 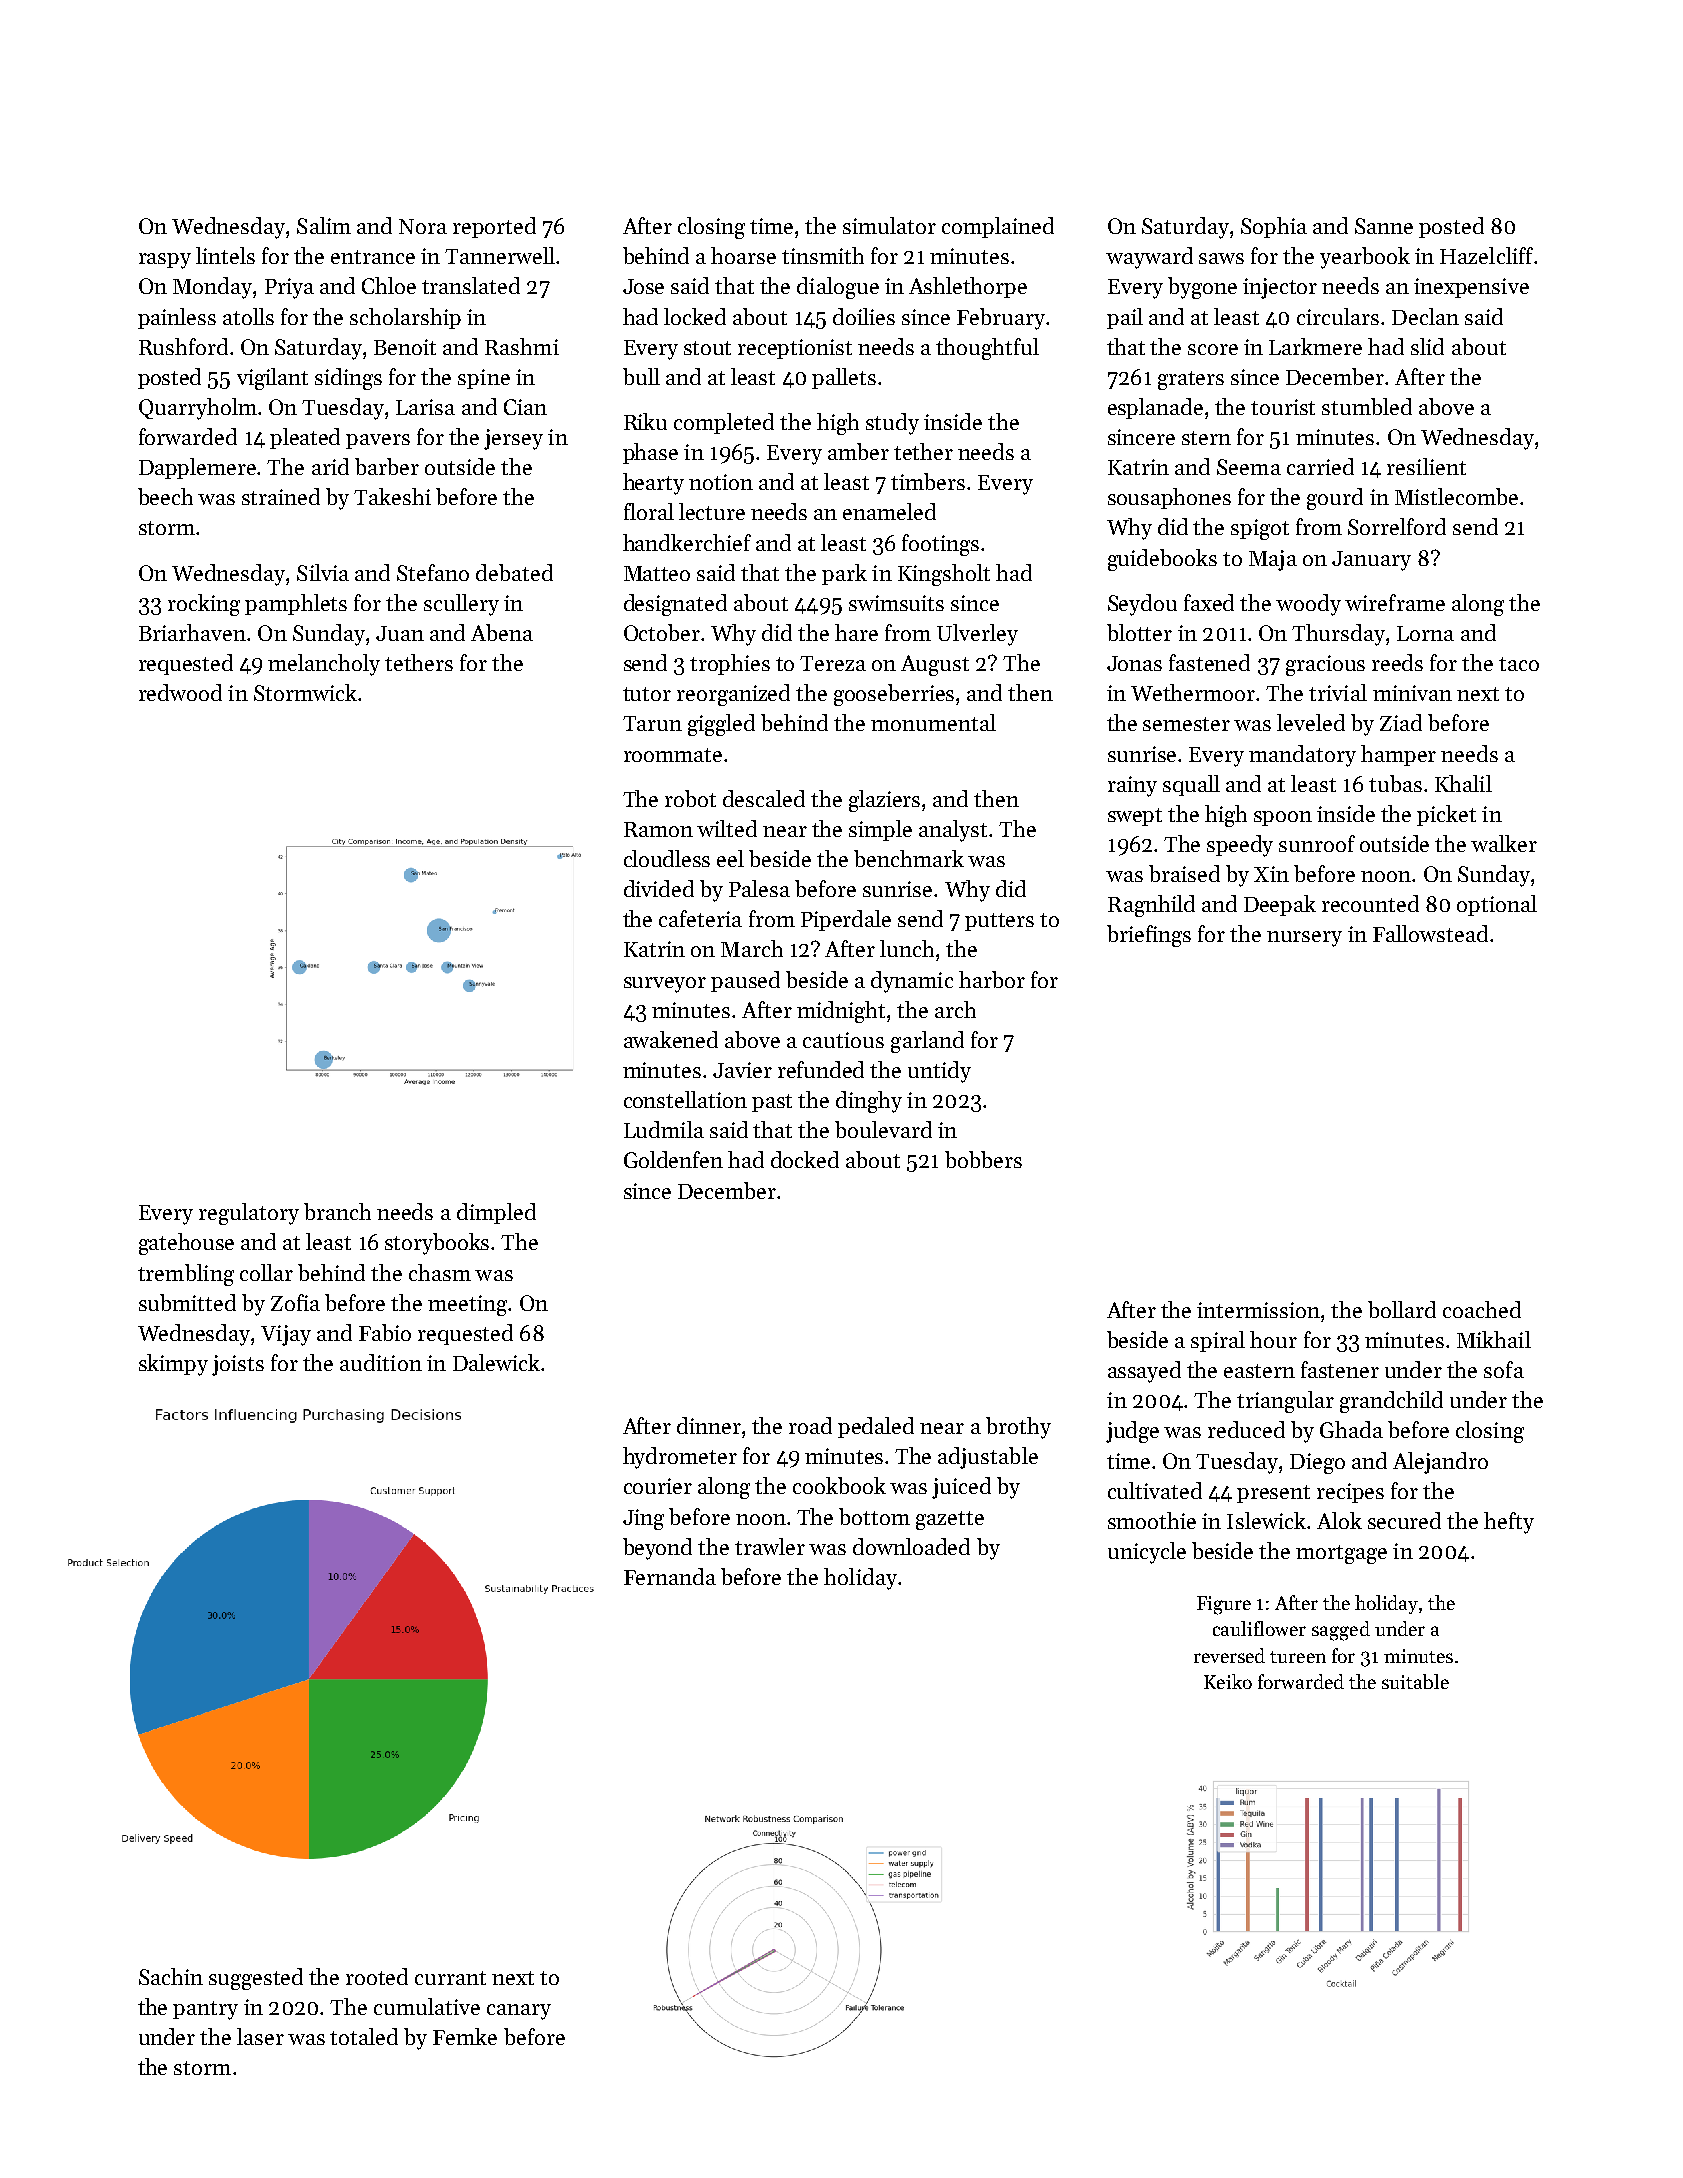 I want to click on complained, so click(x=998, y=227).
